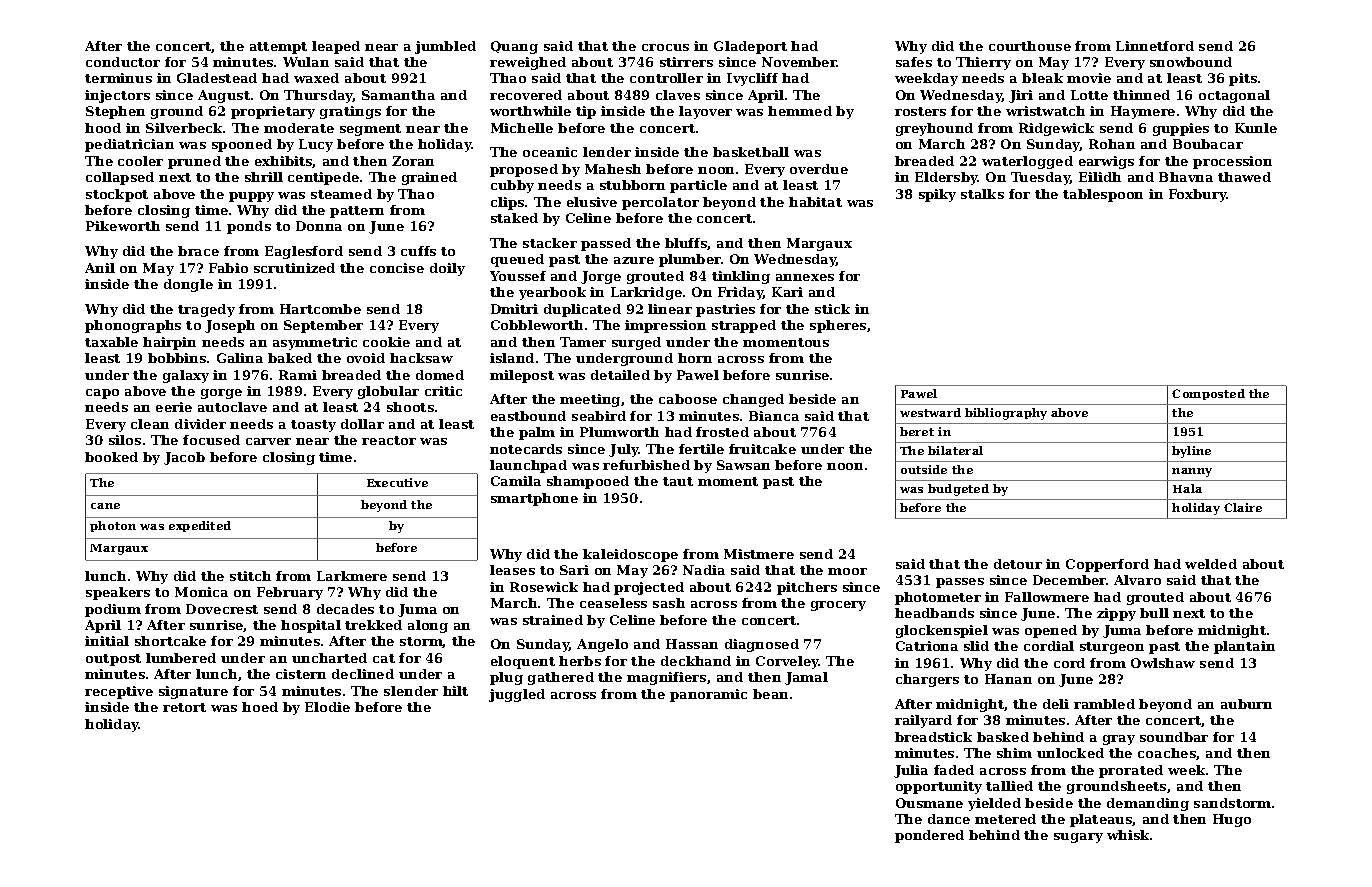  I want to click on November, so click(799, 62).
